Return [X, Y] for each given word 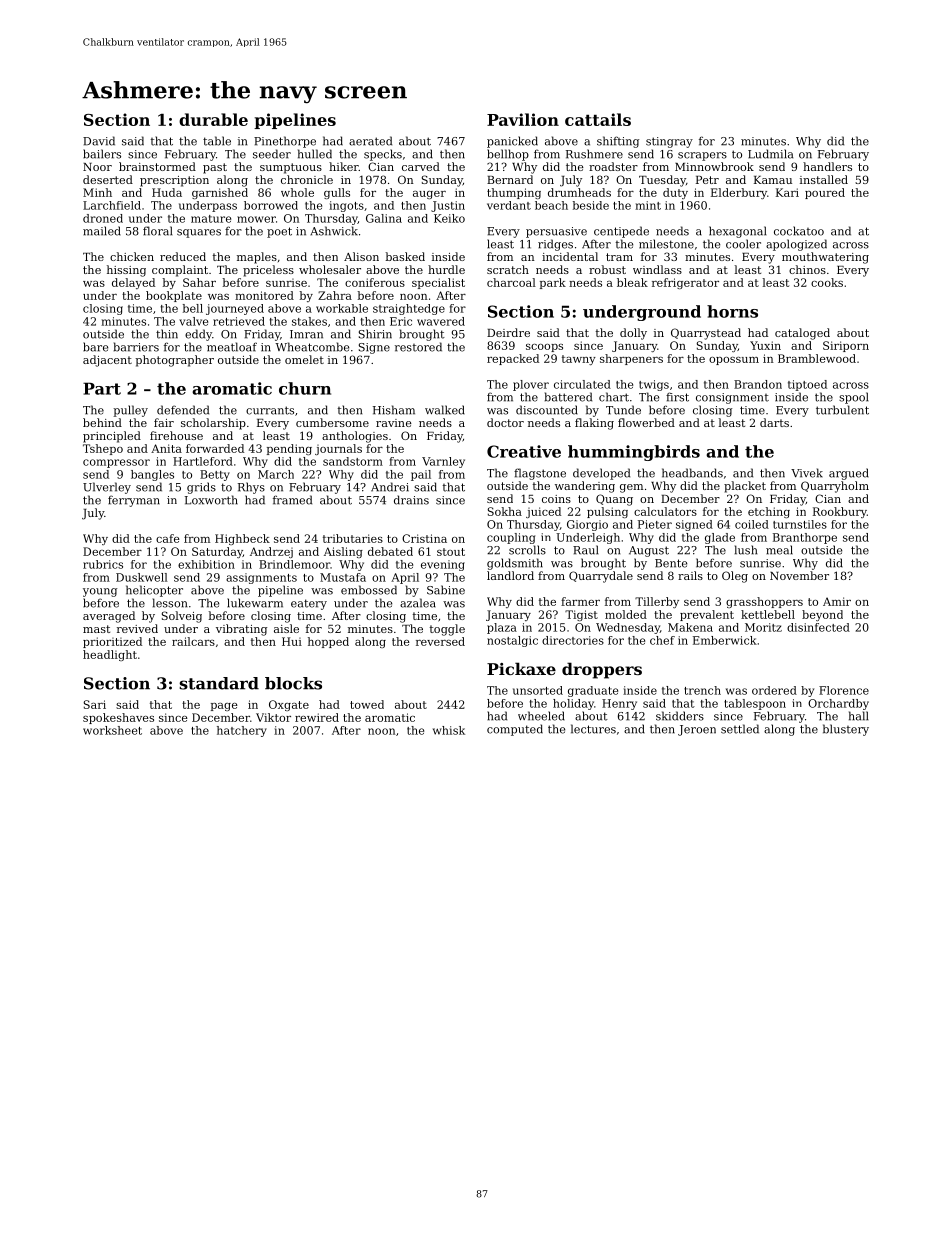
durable [213, 119]
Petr [707, 180]
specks [383, 155]
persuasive [556, 232]
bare [95, 347]
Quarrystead [706, 334]
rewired [317, 717]
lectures [593, 729]
